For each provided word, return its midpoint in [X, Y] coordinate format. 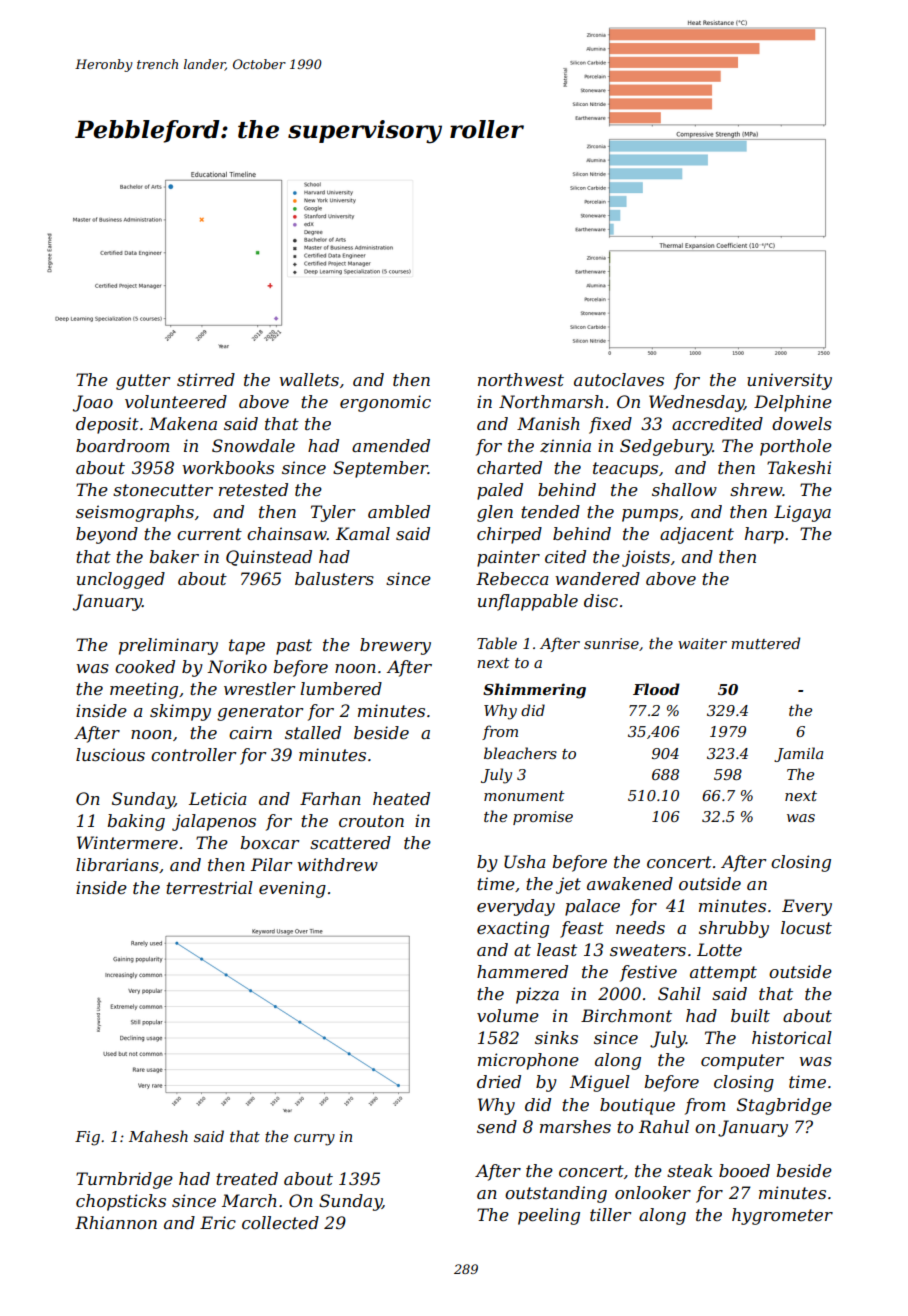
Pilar [271, 864]
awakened [630, 883]
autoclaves [619, 379]
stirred [206, 379]
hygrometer [782, 1216]
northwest [521, 379]
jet [568, 885]
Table [497, 643]
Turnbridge [124, 1180]
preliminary [168, 646]
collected [280, 1222]
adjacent [697, 535]
